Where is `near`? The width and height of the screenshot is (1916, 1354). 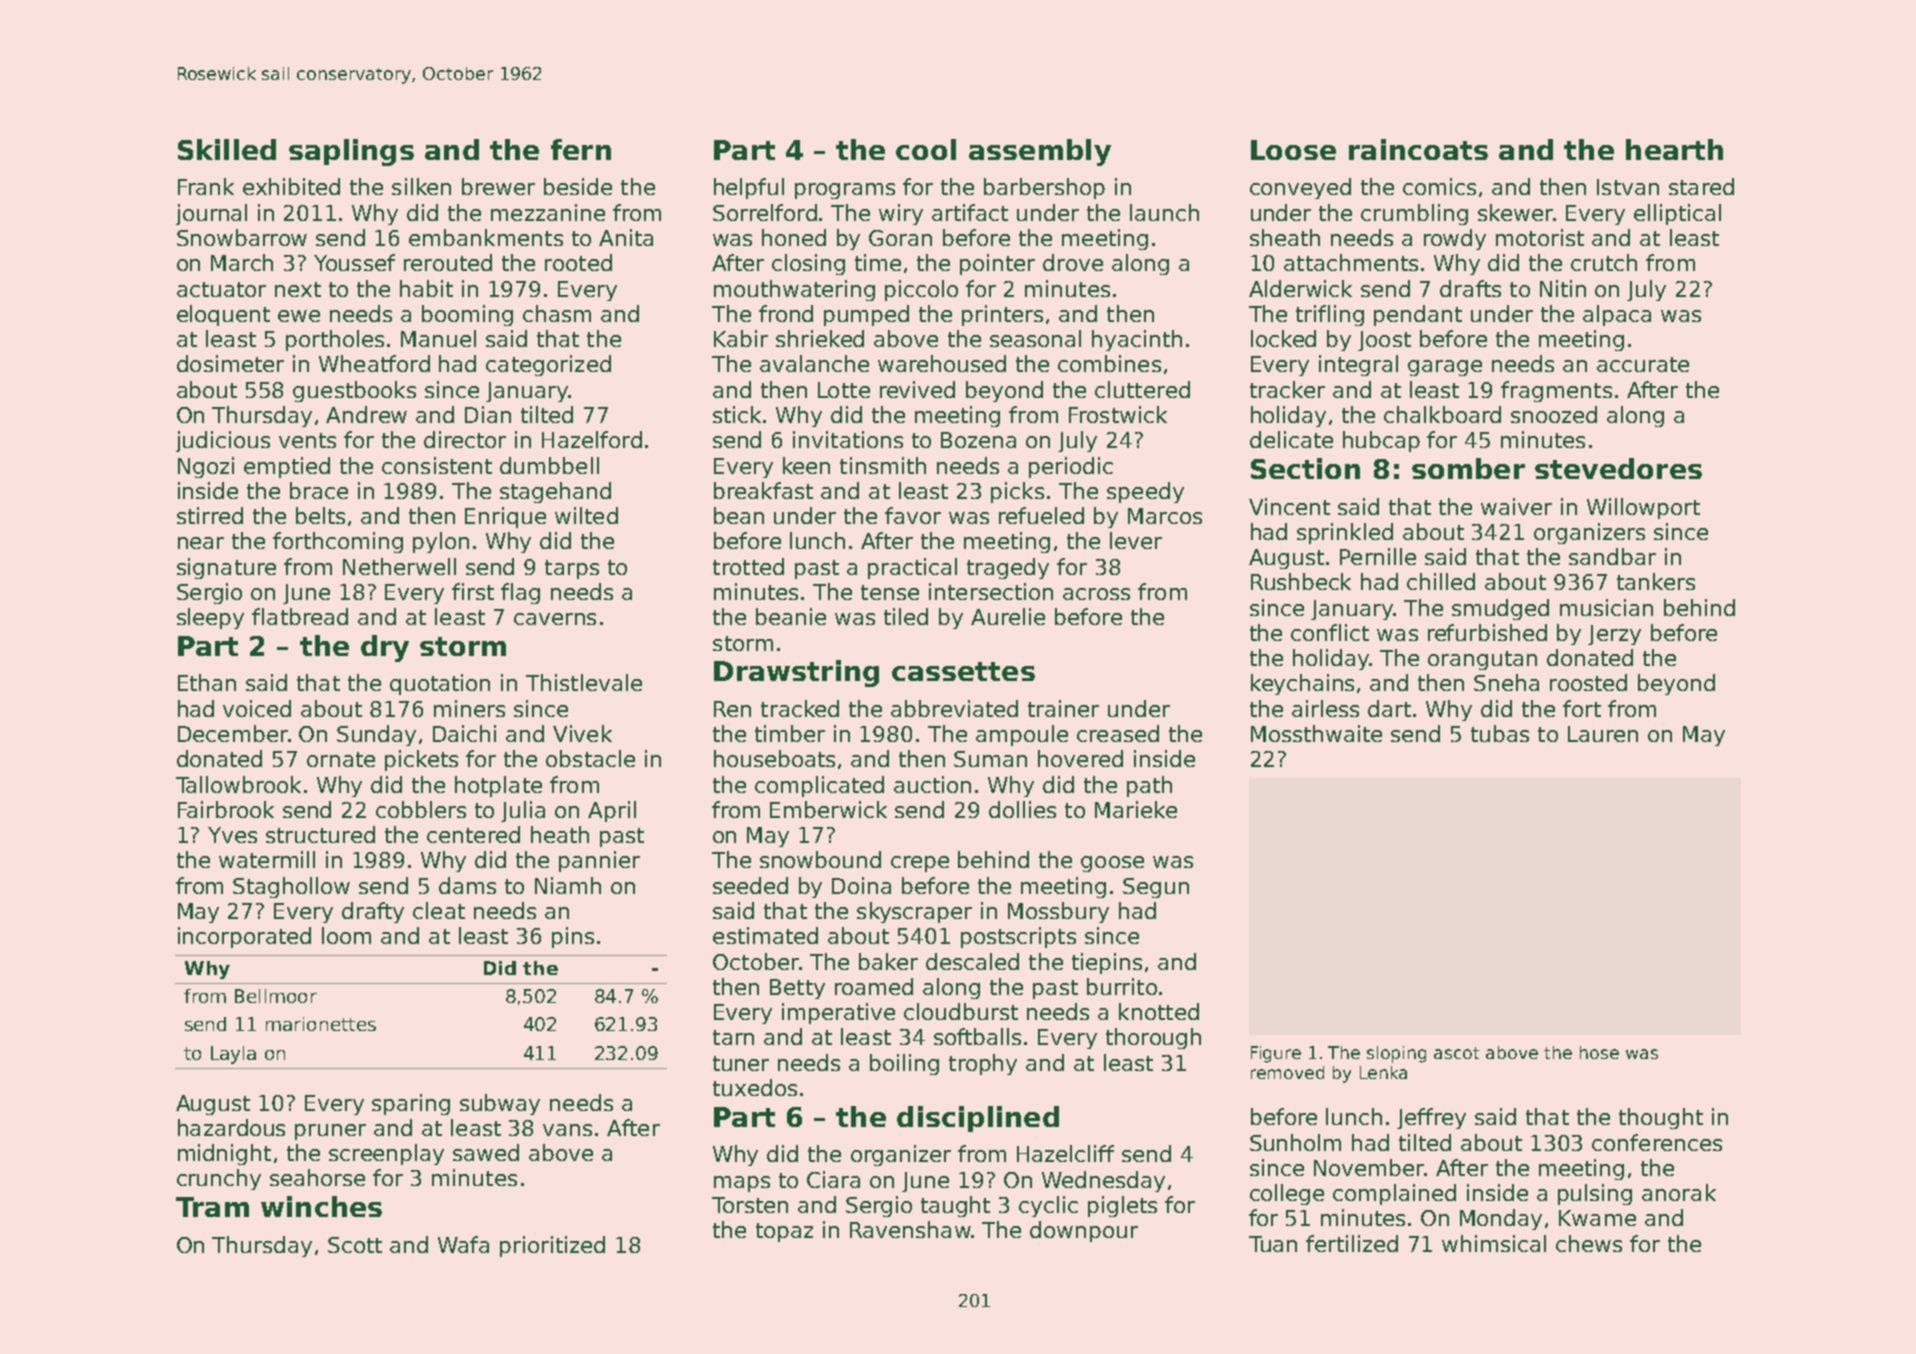 near is located at coordinates (201, 543).
